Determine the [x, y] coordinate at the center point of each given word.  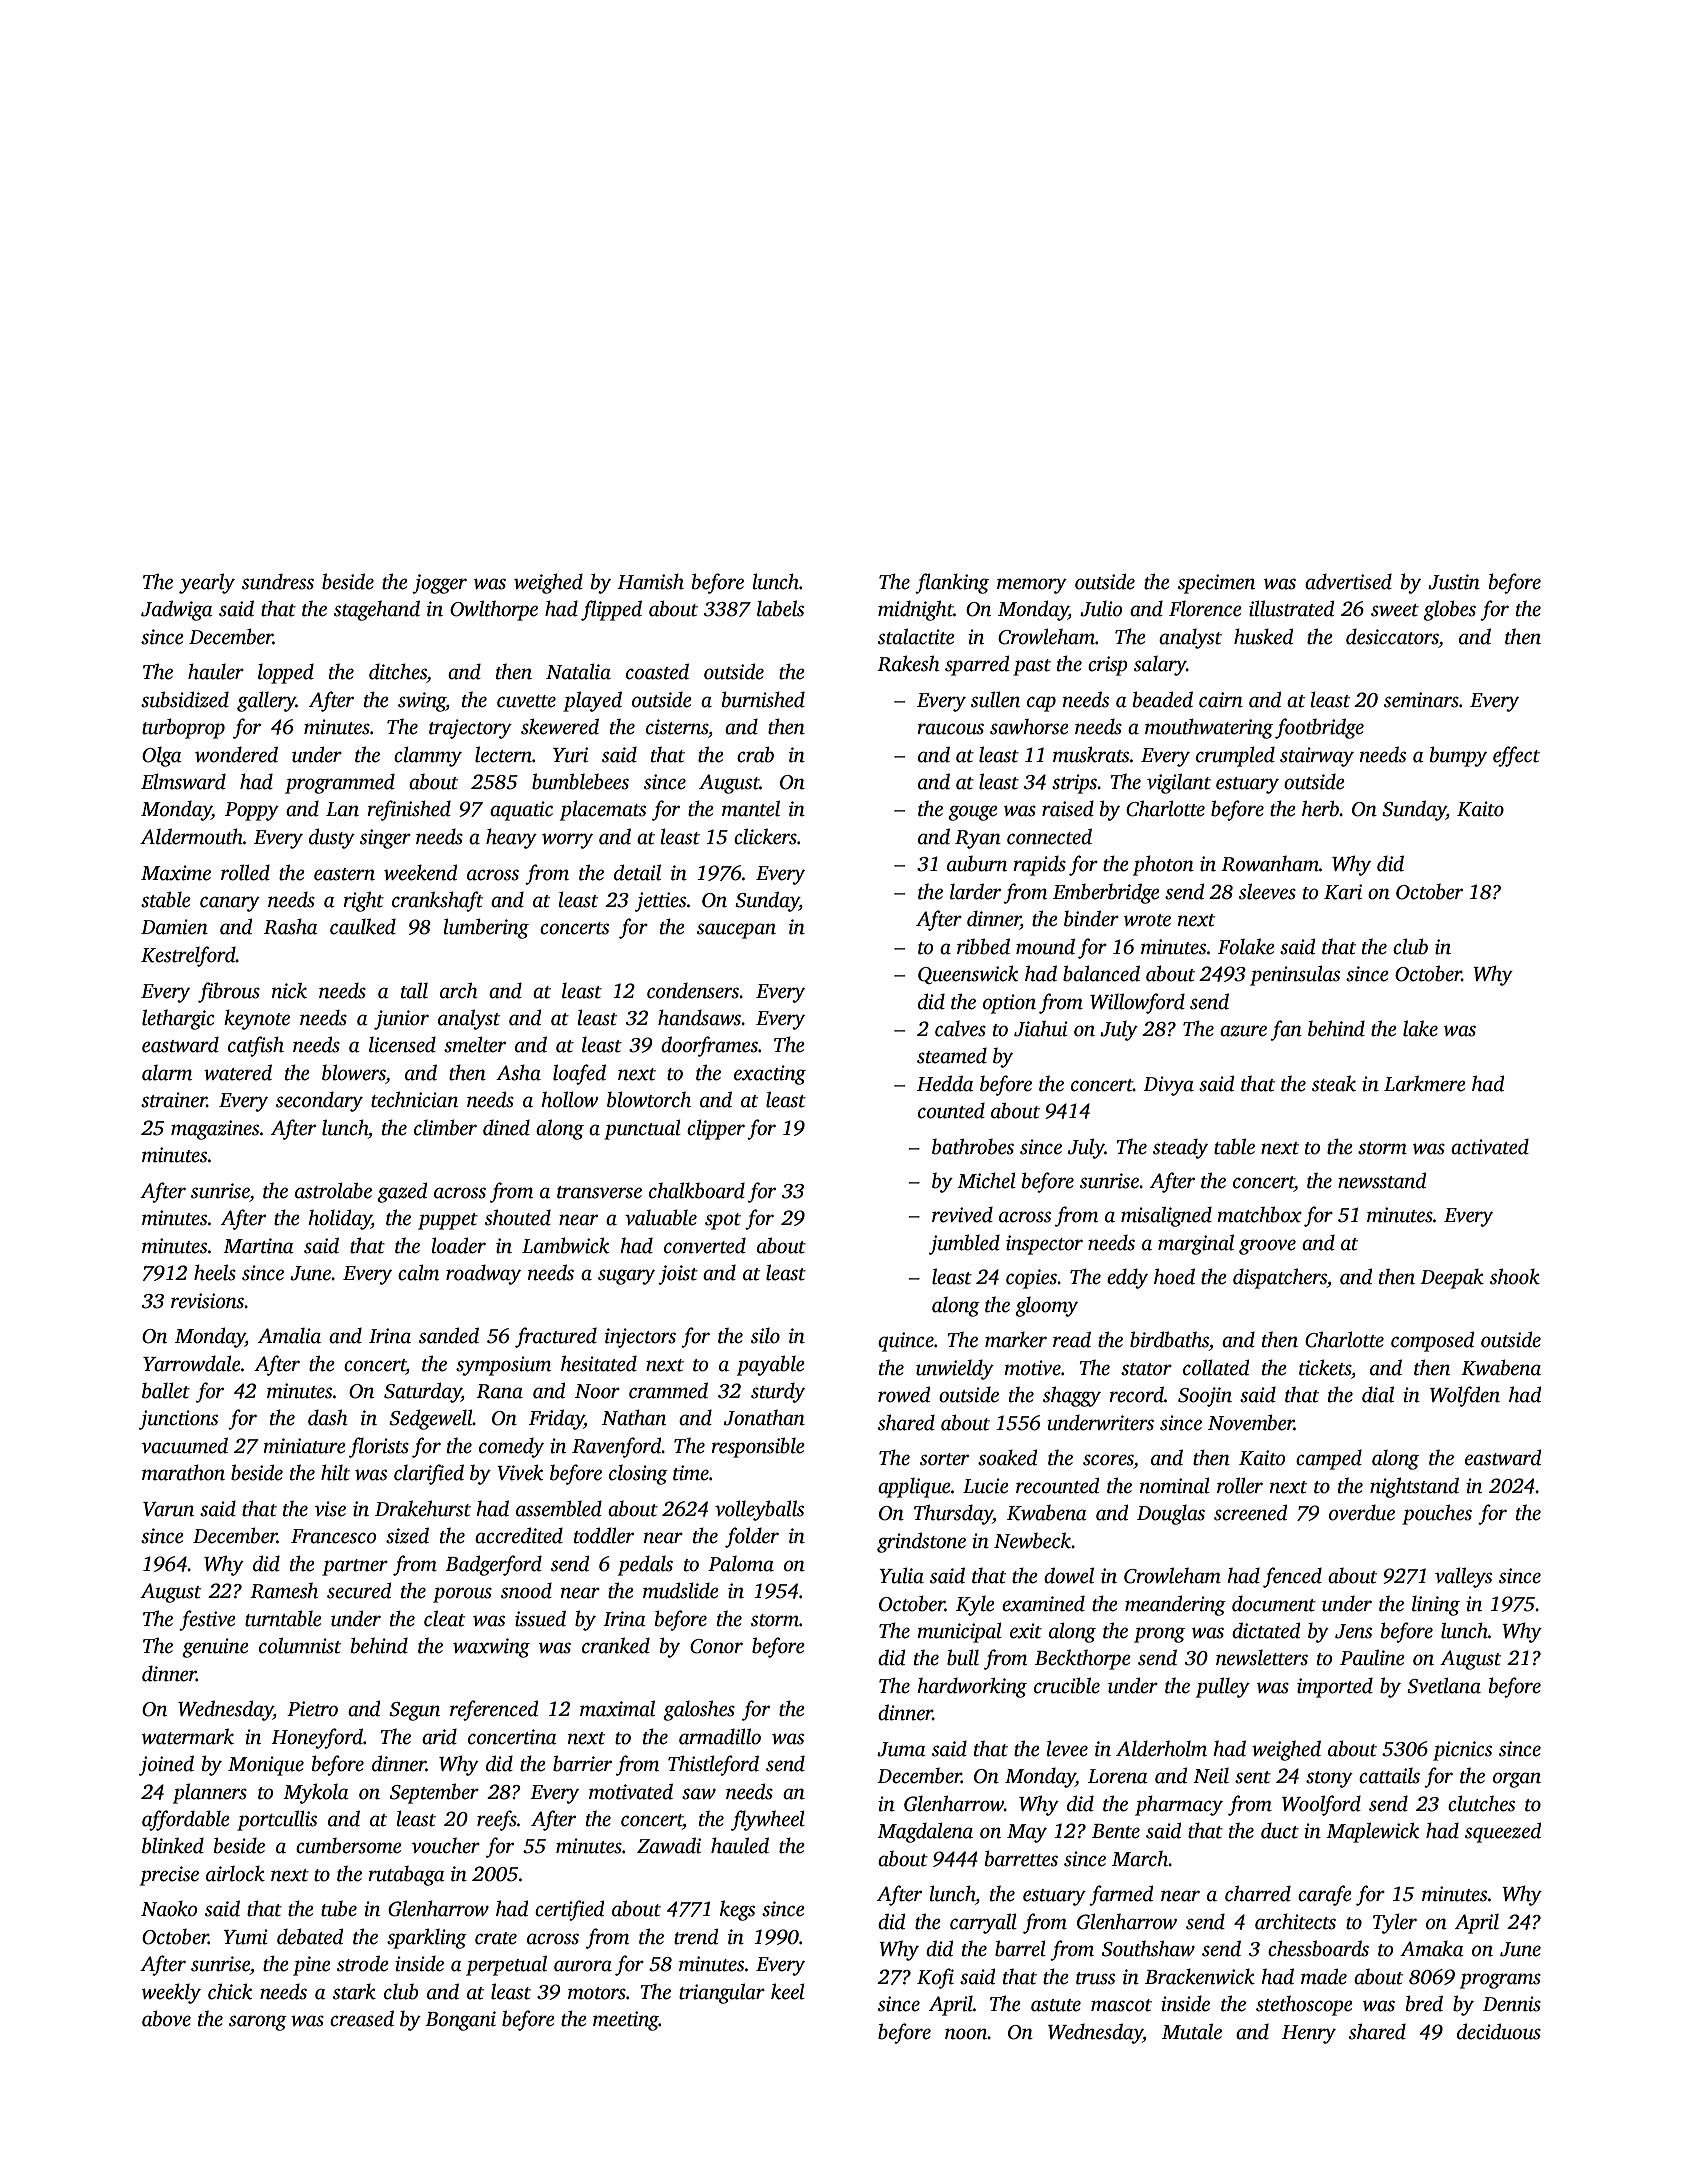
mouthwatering [1209, 728]
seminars [1421, 700]
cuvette [526, 701]
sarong [258, 2023]
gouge [973, 813]
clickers [765, 836]
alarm [167, 1072]
